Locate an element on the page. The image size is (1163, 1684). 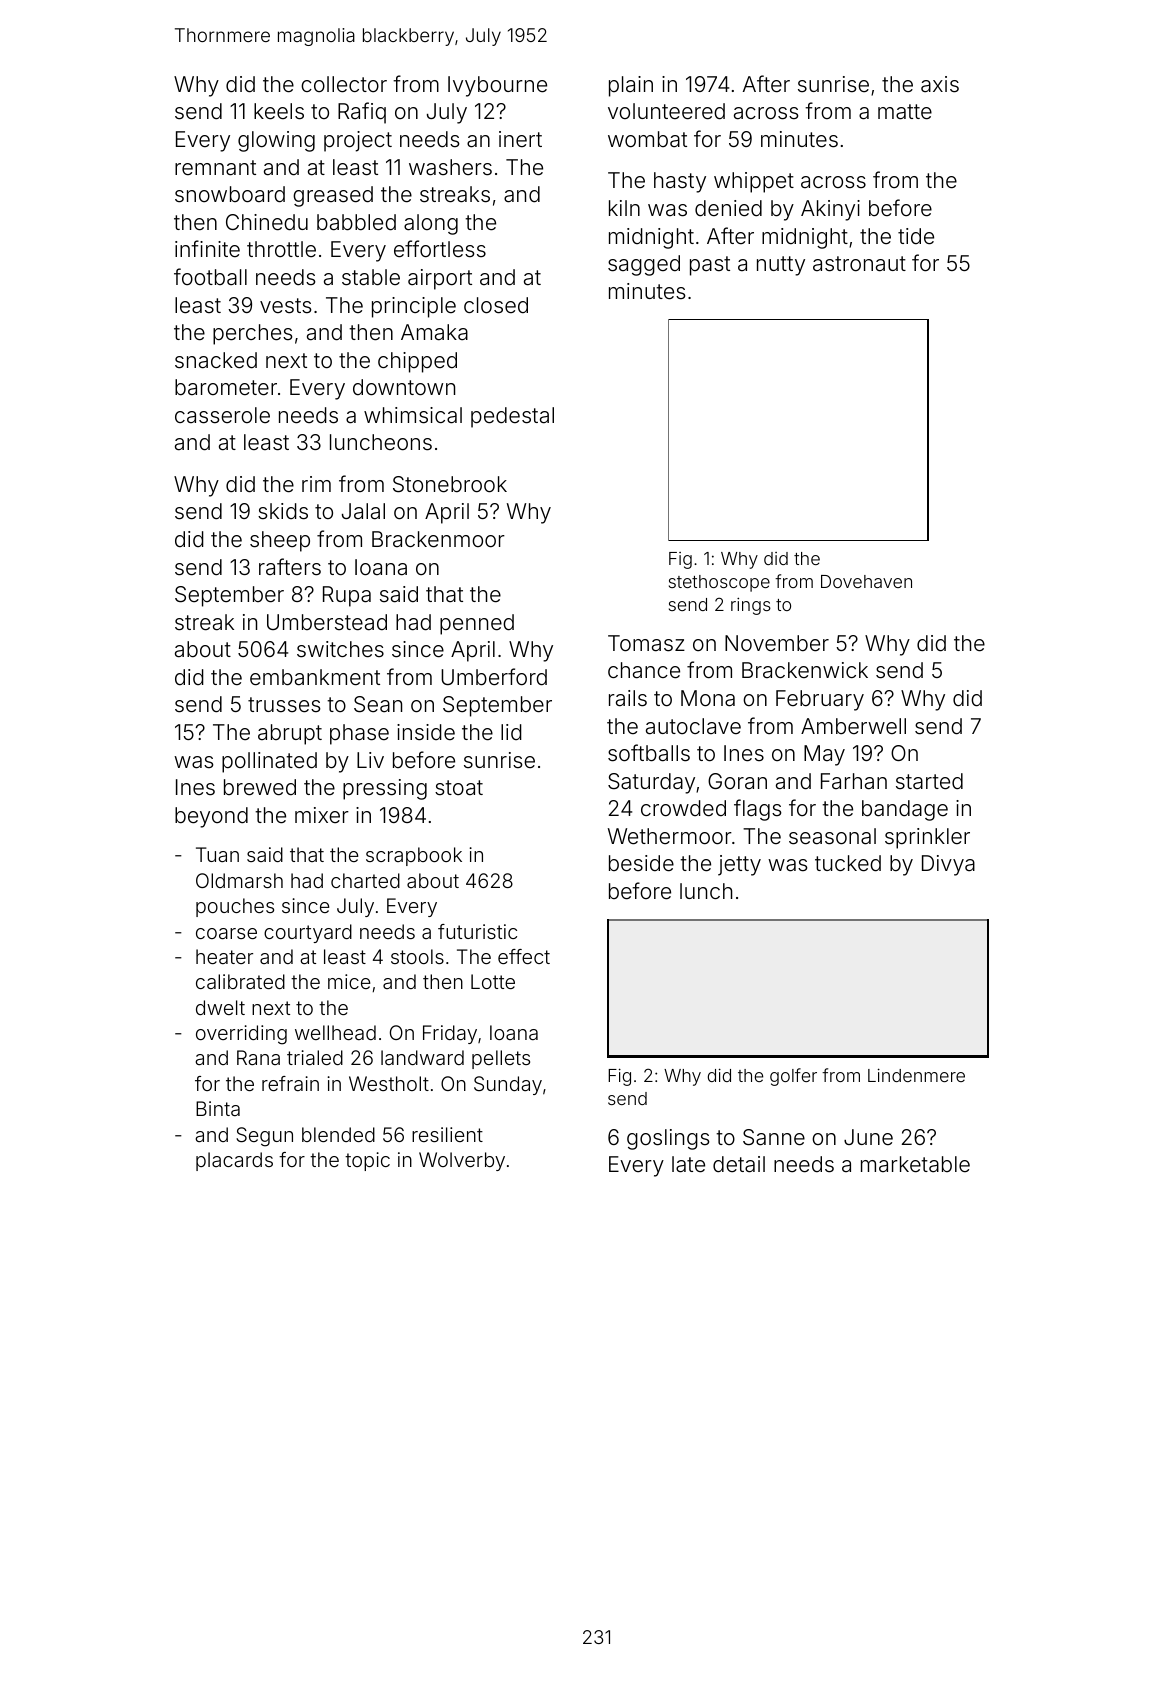
phase is located at coordinates (359, 734).
